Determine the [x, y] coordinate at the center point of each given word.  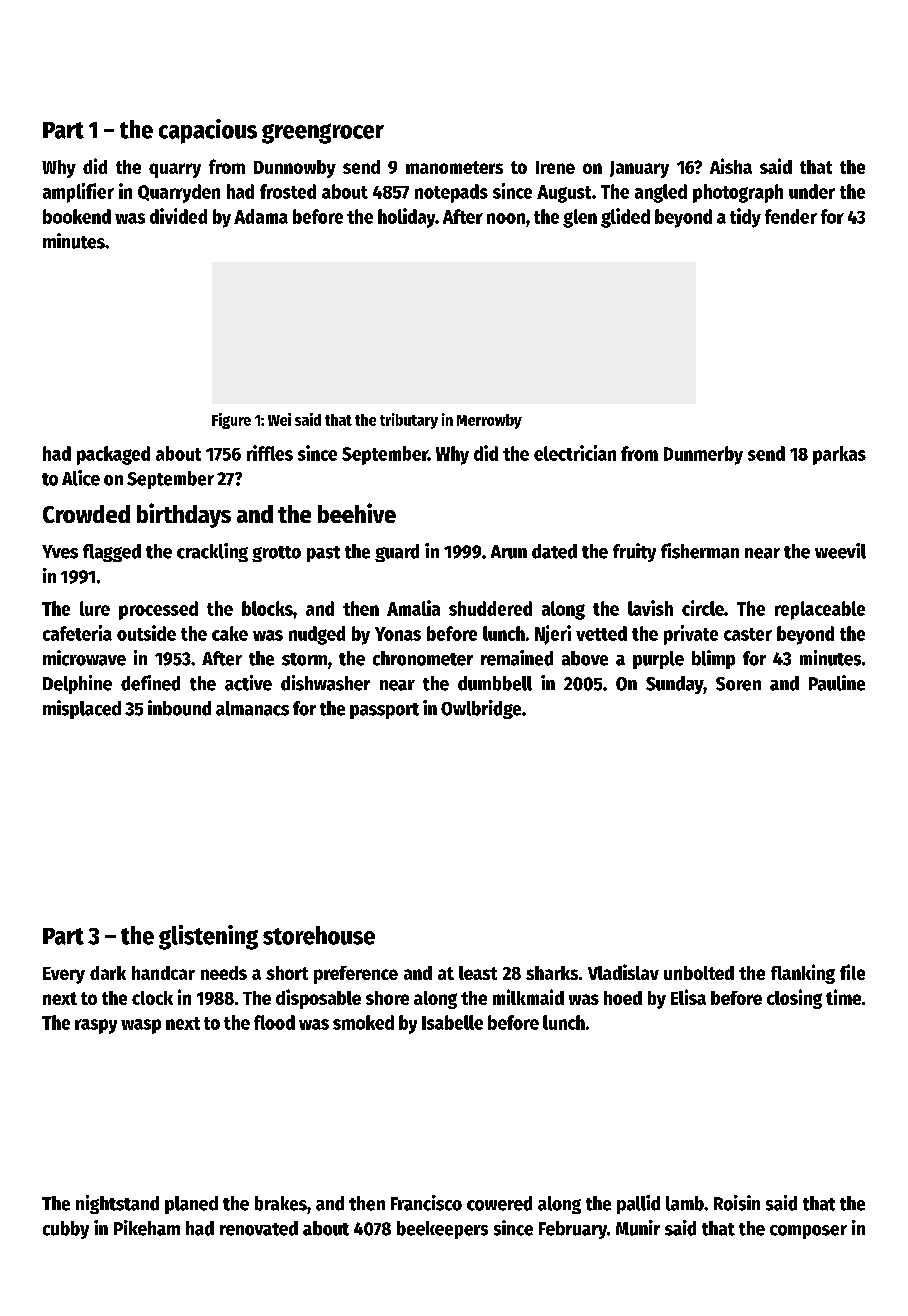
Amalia [413, 608]
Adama [261, 216]
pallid [638, 1204]
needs [224, 973]
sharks [552, 973]
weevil [840, 551]
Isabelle [452, 1022]
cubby [66, 1230]
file [852, 972]
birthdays [184, 515]
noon [506, 218]
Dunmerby [703, 455]
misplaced [82, 709]
